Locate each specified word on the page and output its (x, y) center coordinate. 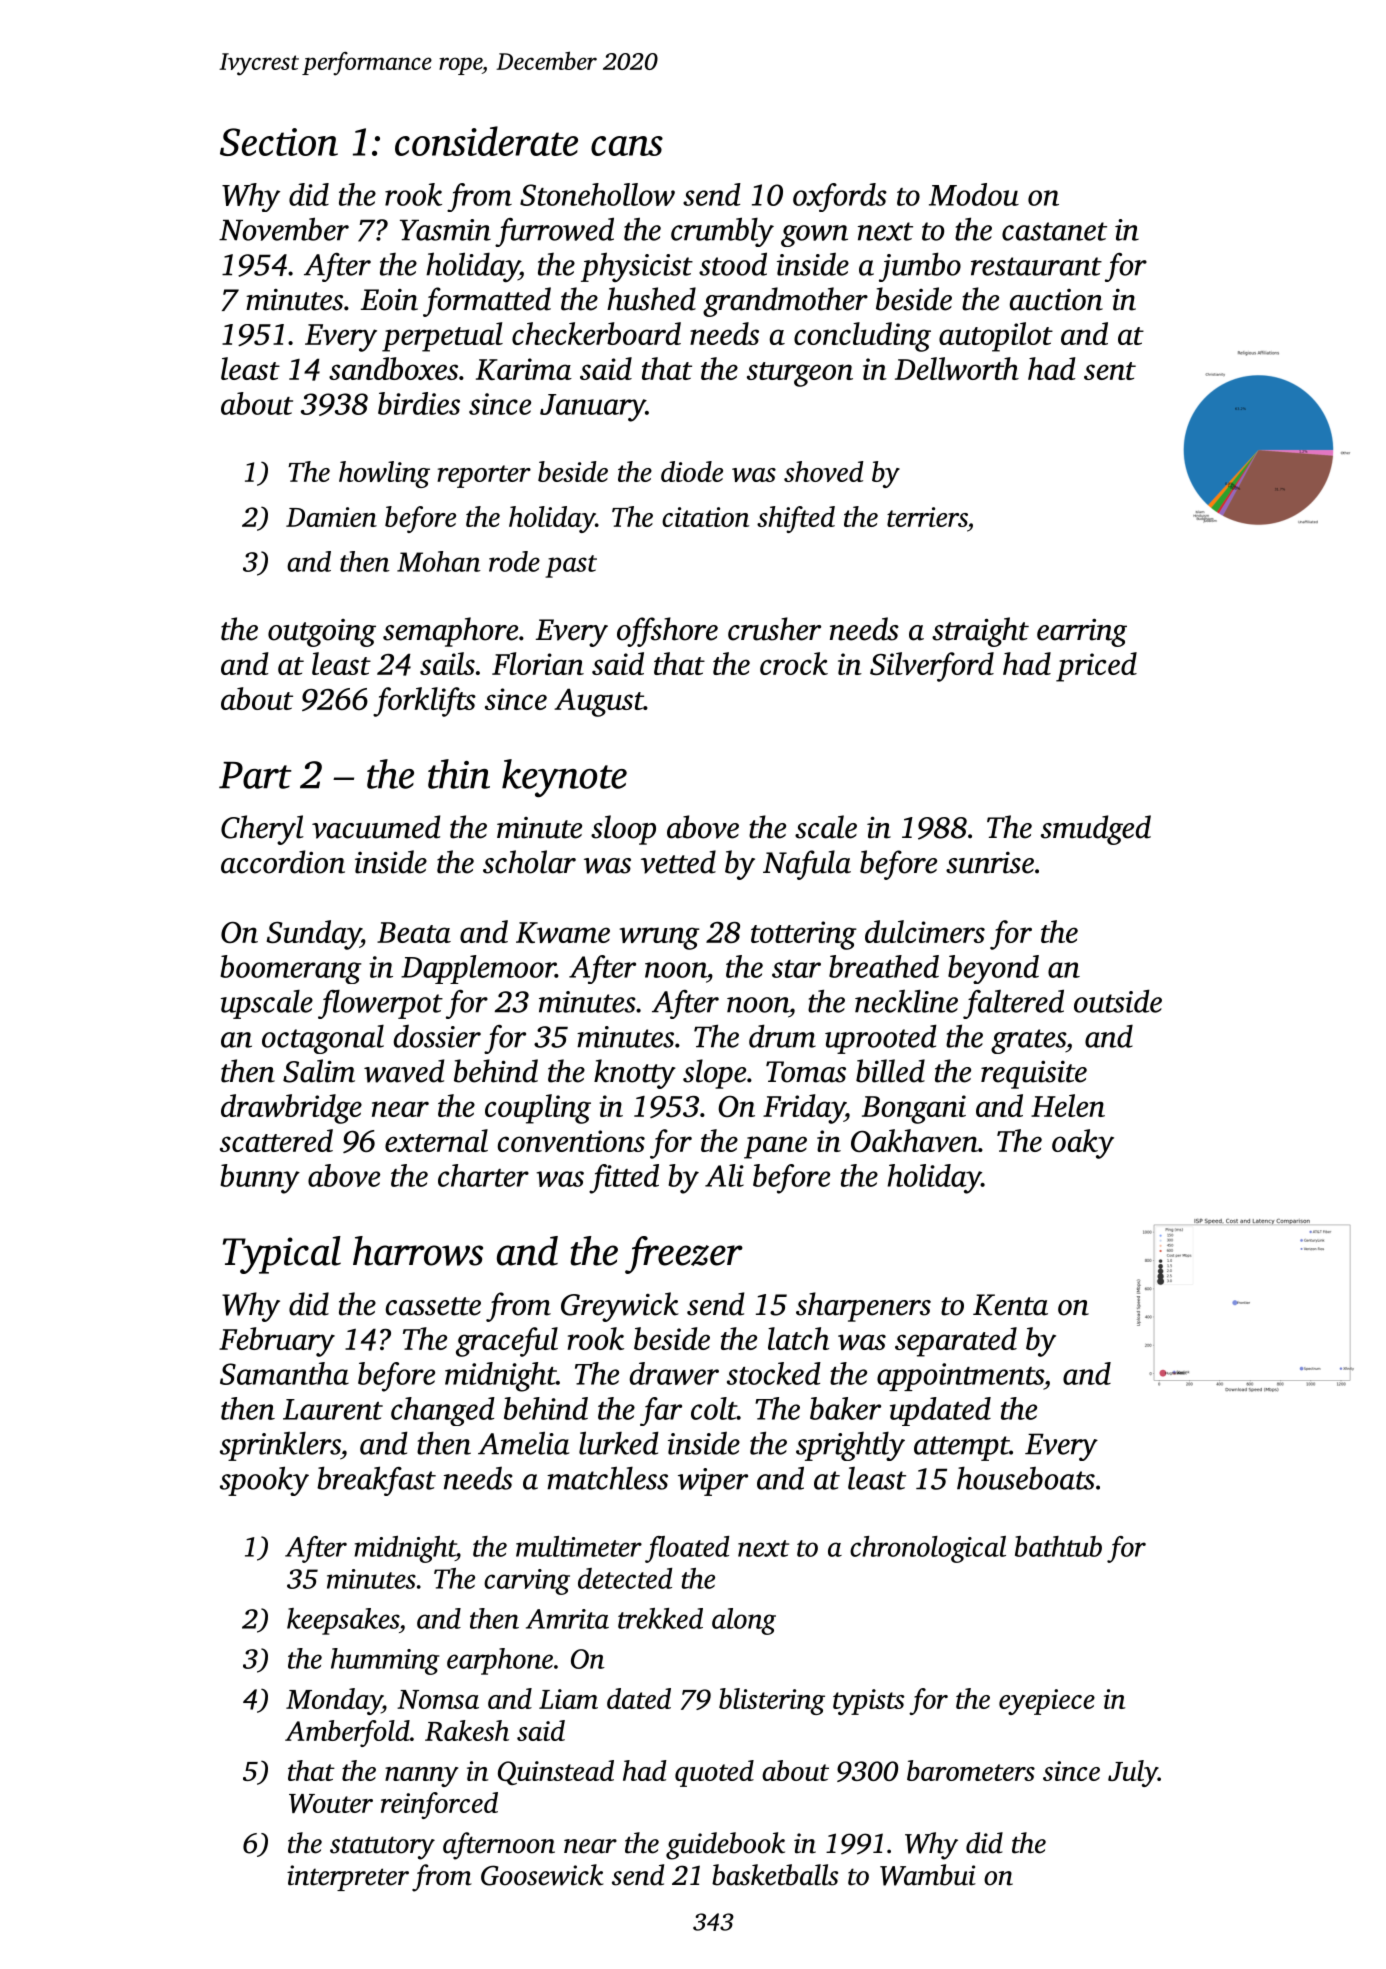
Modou (974, 194)
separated (956, 1342)
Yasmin (445, 230)
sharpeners (863, 1307)
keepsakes (343, 1621)
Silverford (932, 667)
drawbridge (291, 1109)
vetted (678, 862)
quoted (714, 1773)
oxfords (840, 197)
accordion (283, 862)
